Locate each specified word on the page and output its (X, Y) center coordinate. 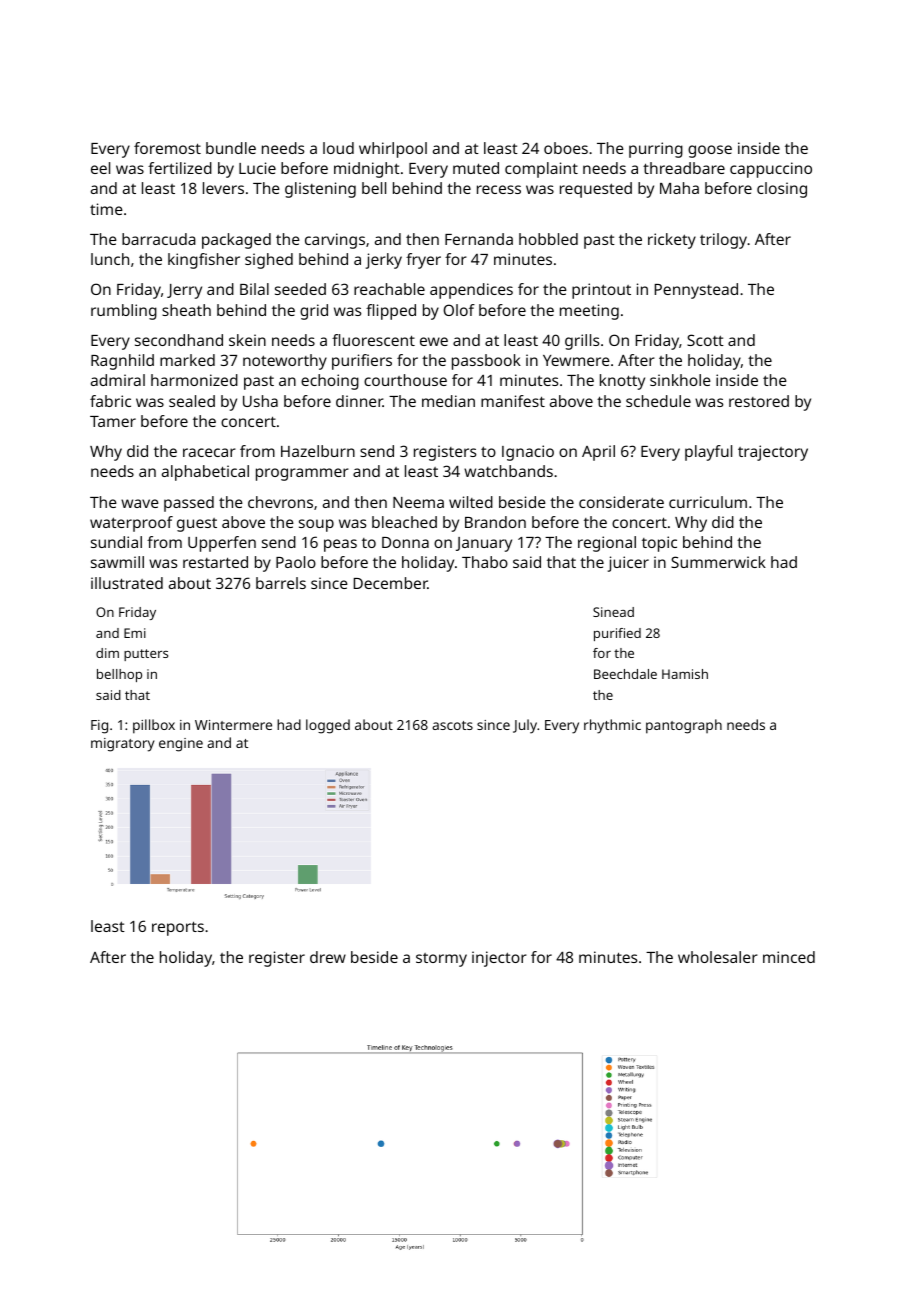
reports (178, 928)
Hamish (685, 674)
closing (782, 190)
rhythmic (612, 726)
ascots (452, 725)
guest (197, 525)
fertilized (180, 168)
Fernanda (479, 239)
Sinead (613, 612)
